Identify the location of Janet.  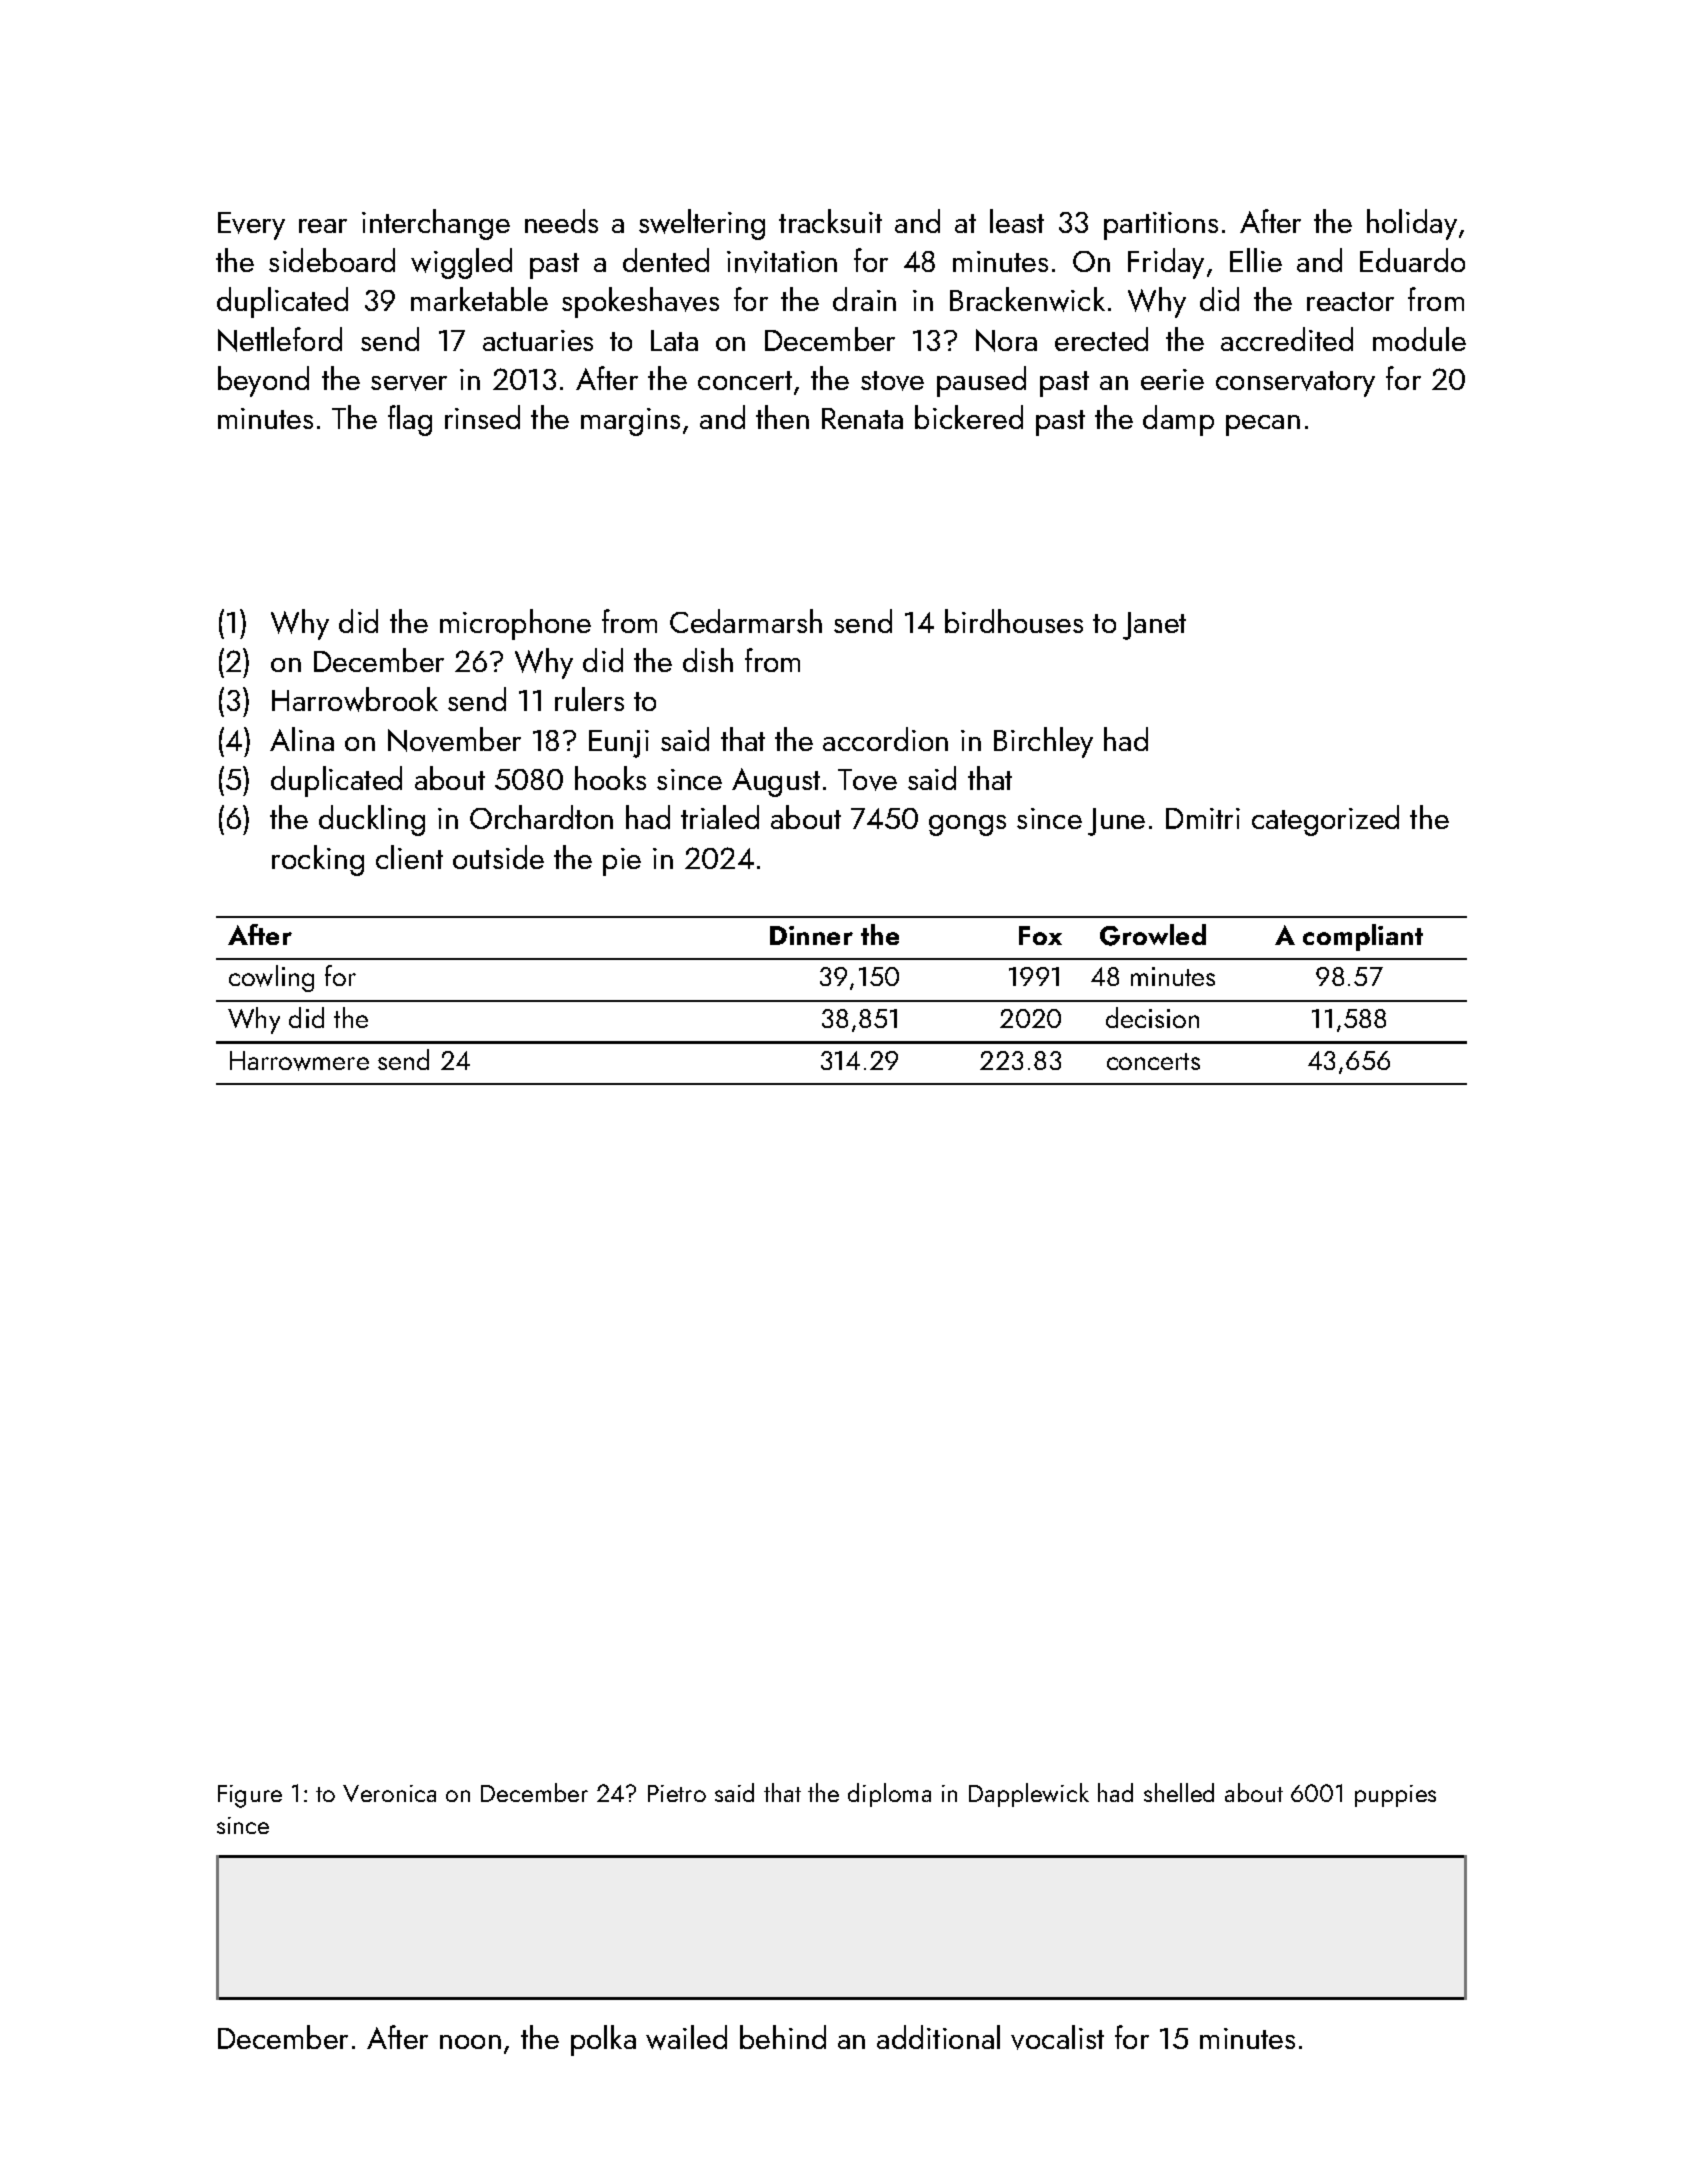
(1154, 626).
